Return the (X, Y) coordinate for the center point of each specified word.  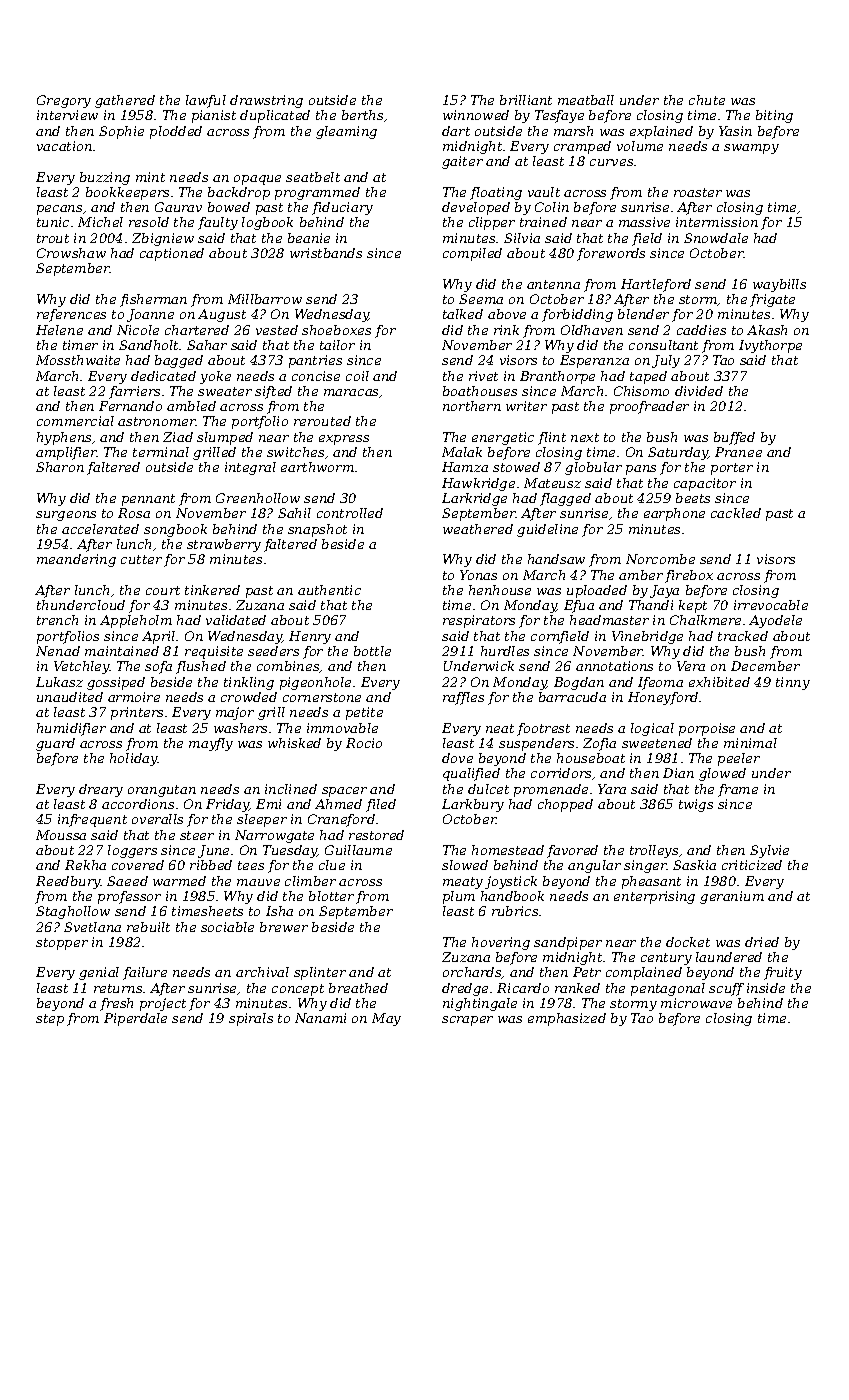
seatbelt (313, 177)
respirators (479, 621)
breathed (358, 988)
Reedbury (68, 882)
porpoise (707, 729)
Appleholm (136, 621)
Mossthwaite (78, 360)
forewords (611, 254)
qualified (471, 774)
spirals (251, 1019)
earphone (674, 514)
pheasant (651, 882)
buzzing (105, 178)
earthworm (317, 467)
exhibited (719, 682)
